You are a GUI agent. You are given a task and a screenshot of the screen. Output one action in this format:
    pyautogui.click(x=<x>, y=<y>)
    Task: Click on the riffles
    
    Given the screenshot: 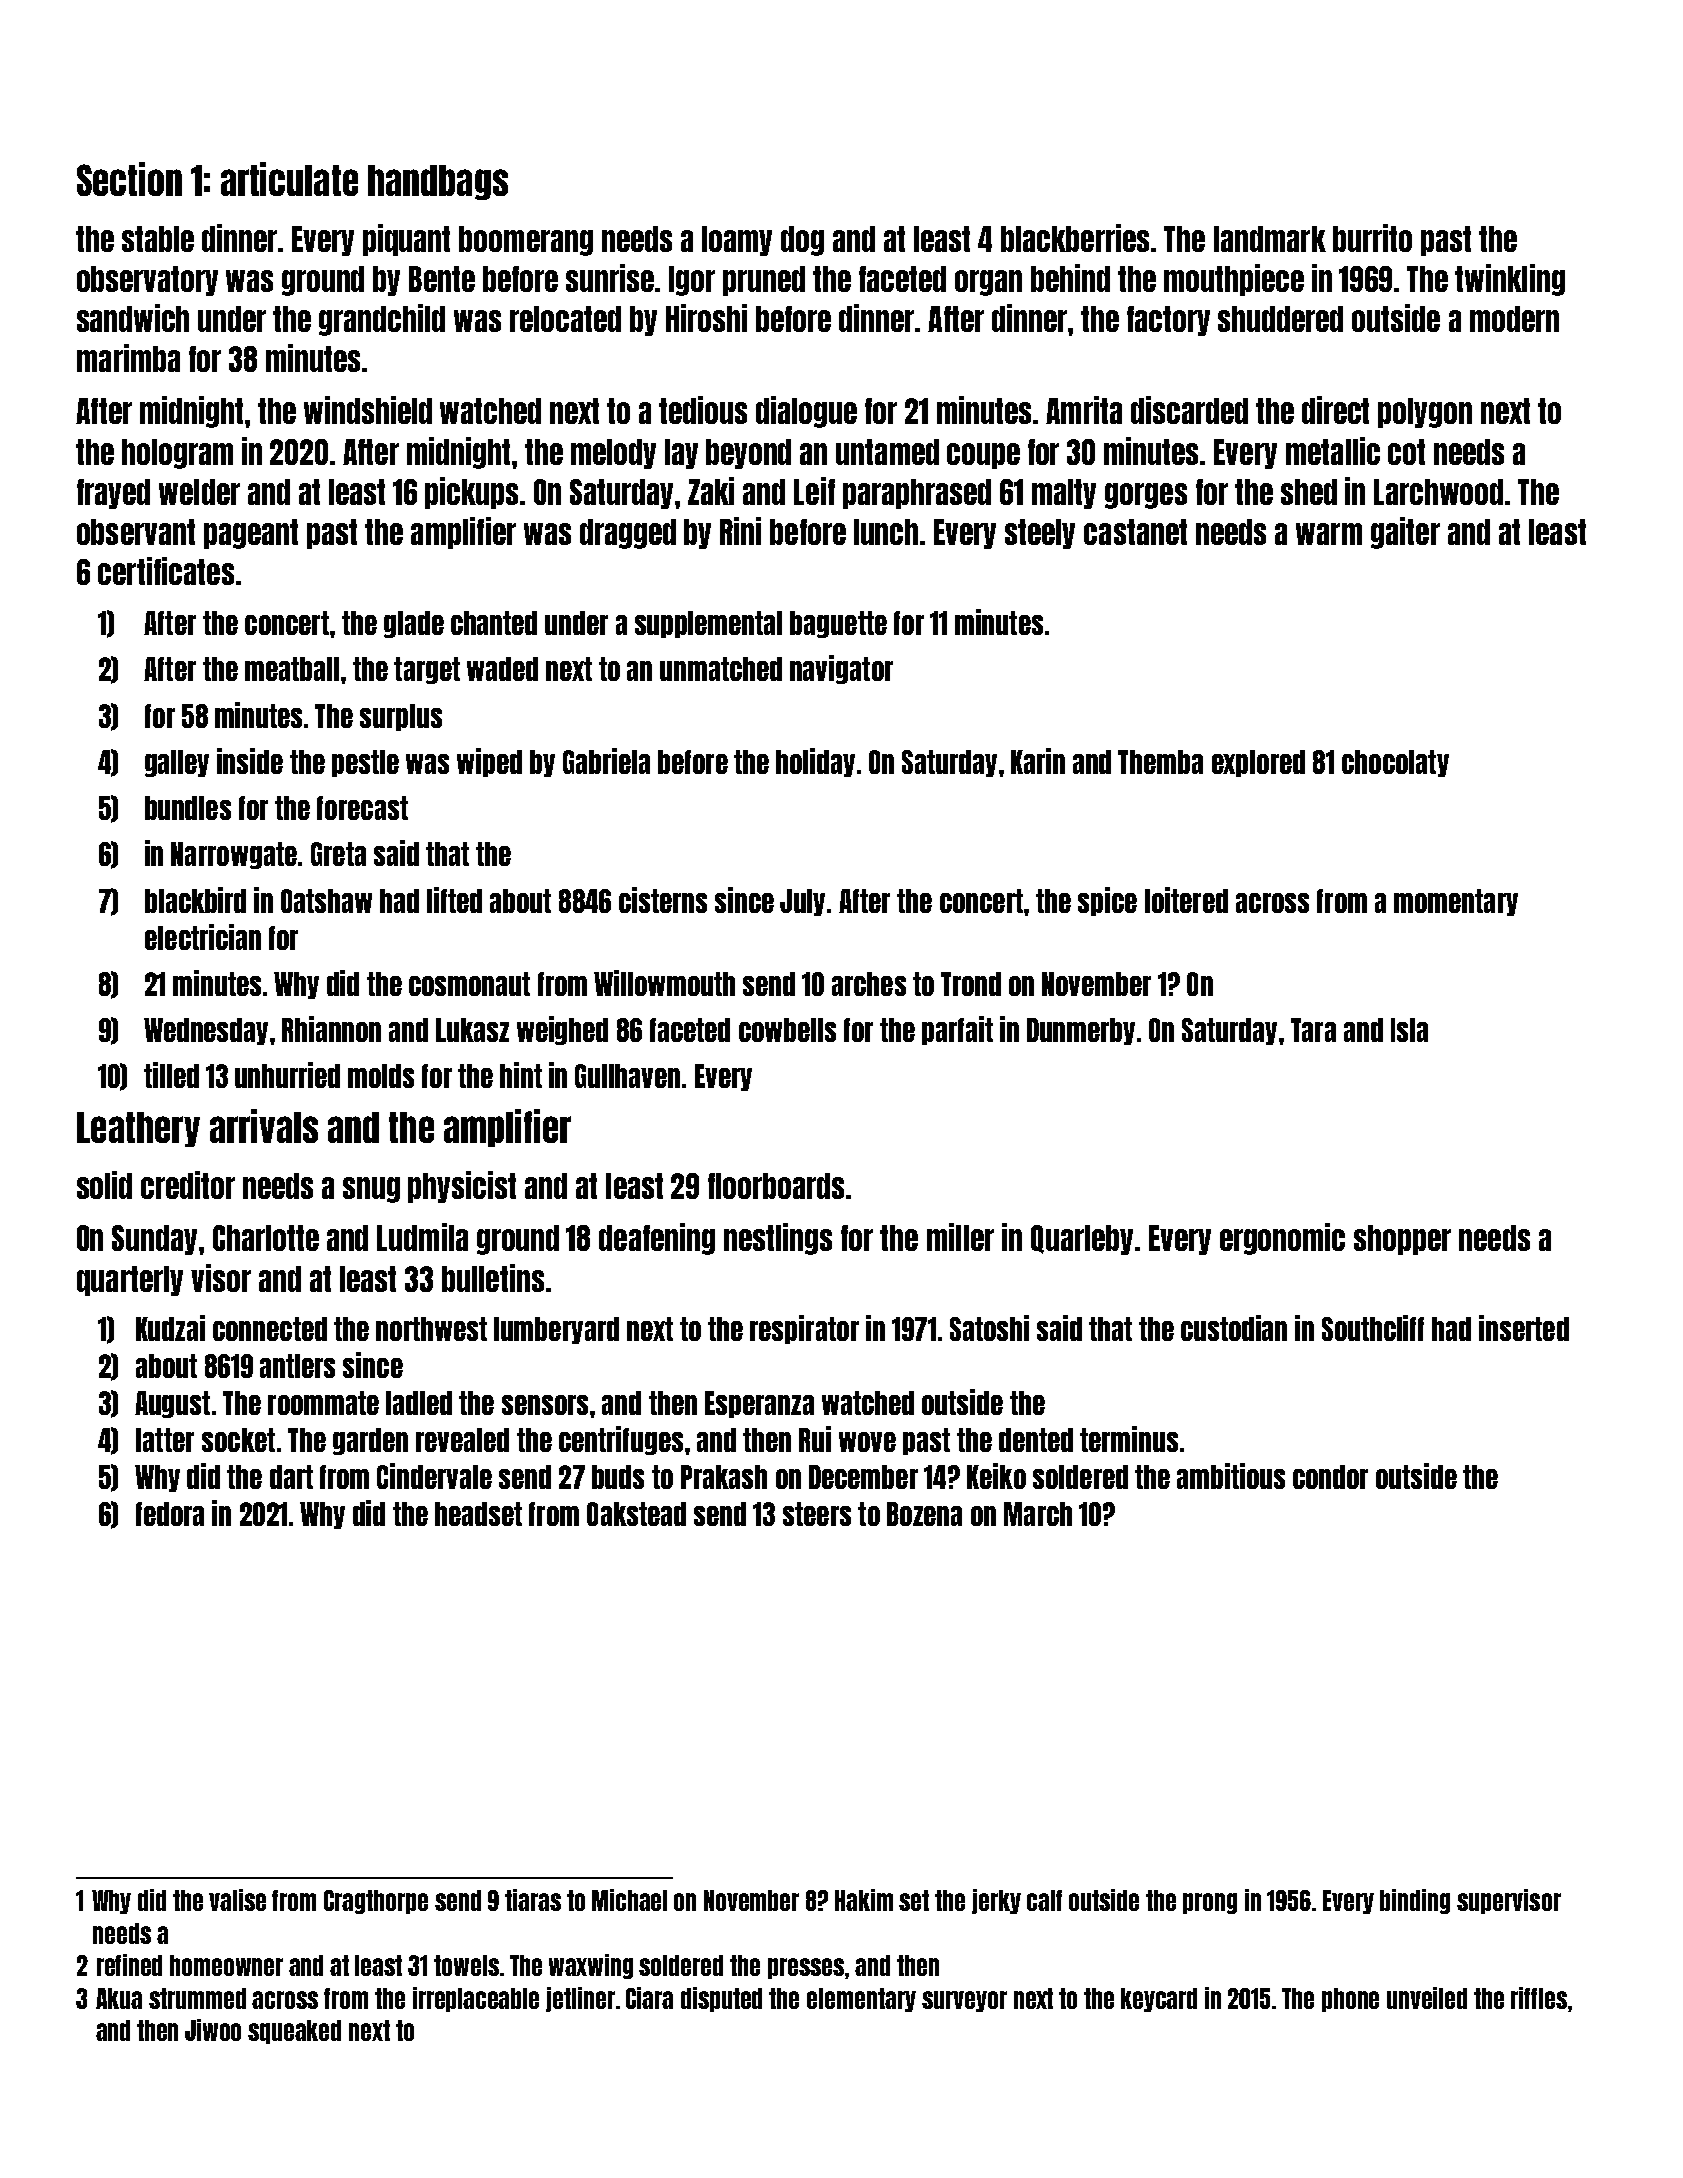 What is the action you would take?
    pyautogui.click(x=1539, y=1998)
